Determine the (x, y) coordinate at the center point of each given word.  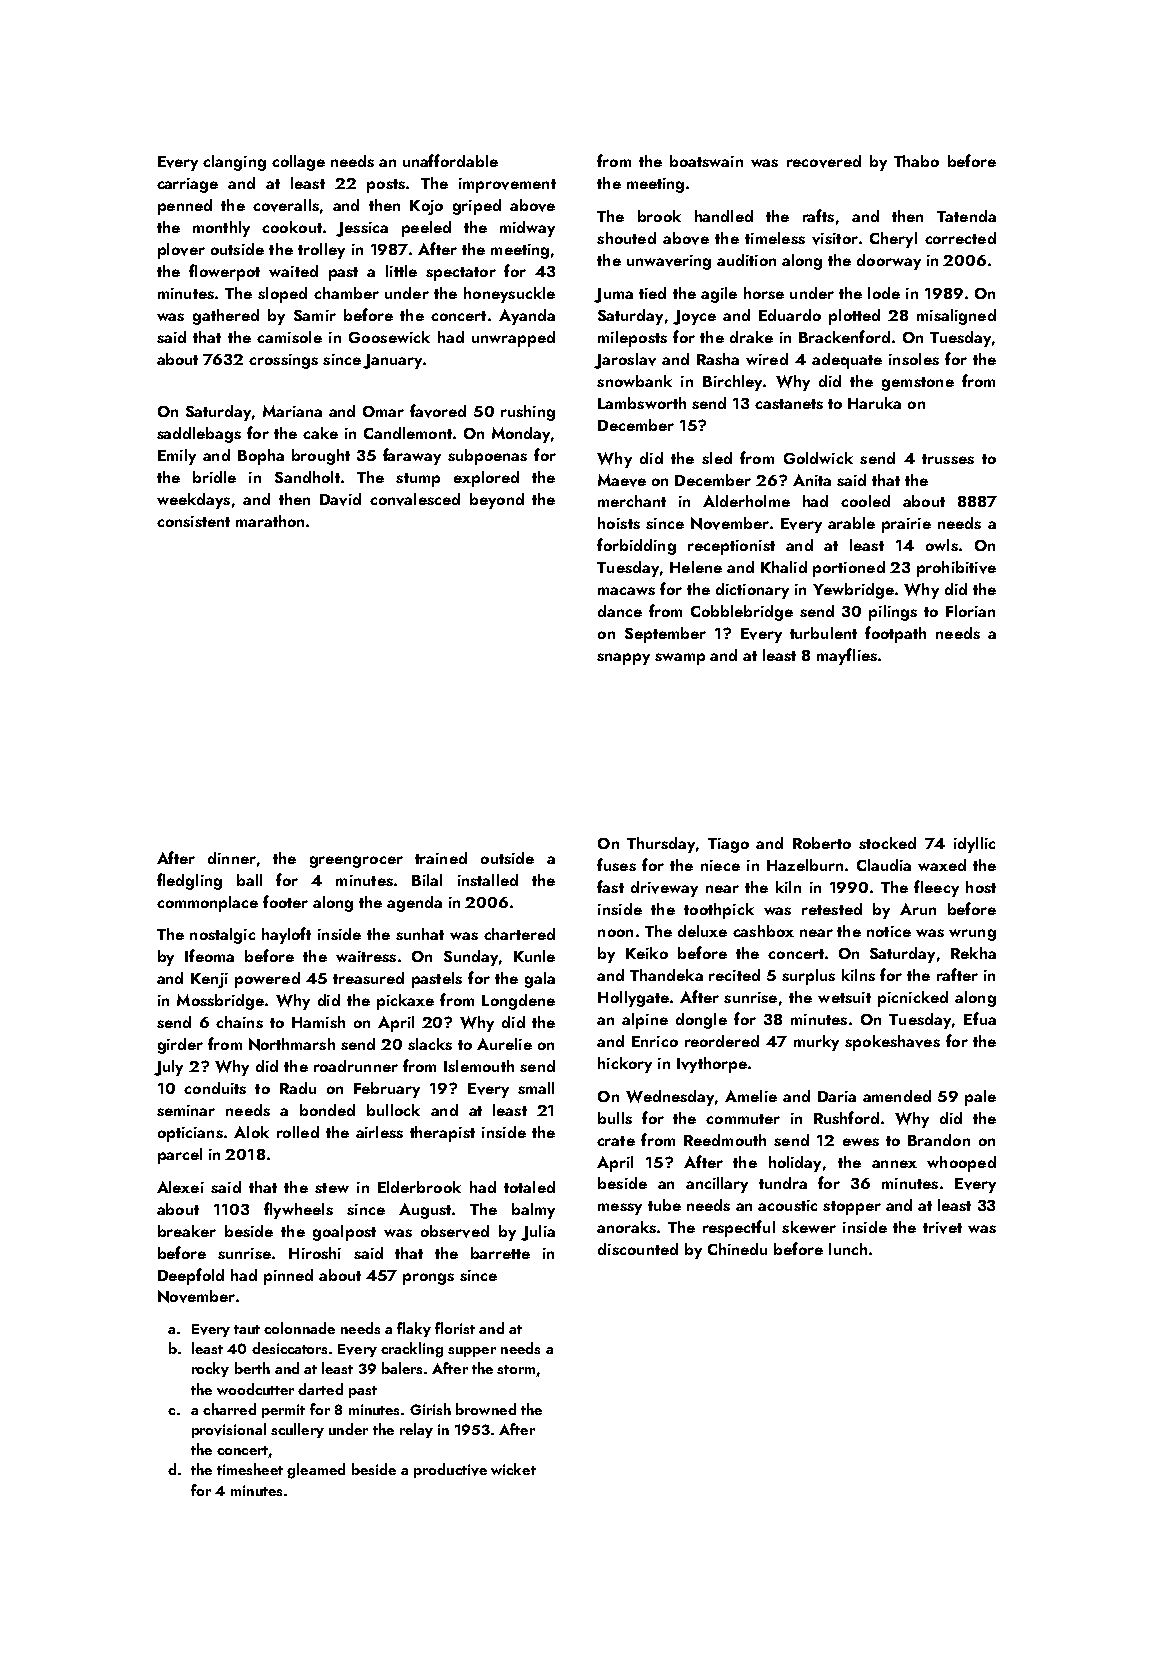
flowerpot (224, 272)
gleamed (316, 1471)
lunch (848, 1249)
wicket (513, 1469)
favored (438, 411)
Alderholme (746, 501)
